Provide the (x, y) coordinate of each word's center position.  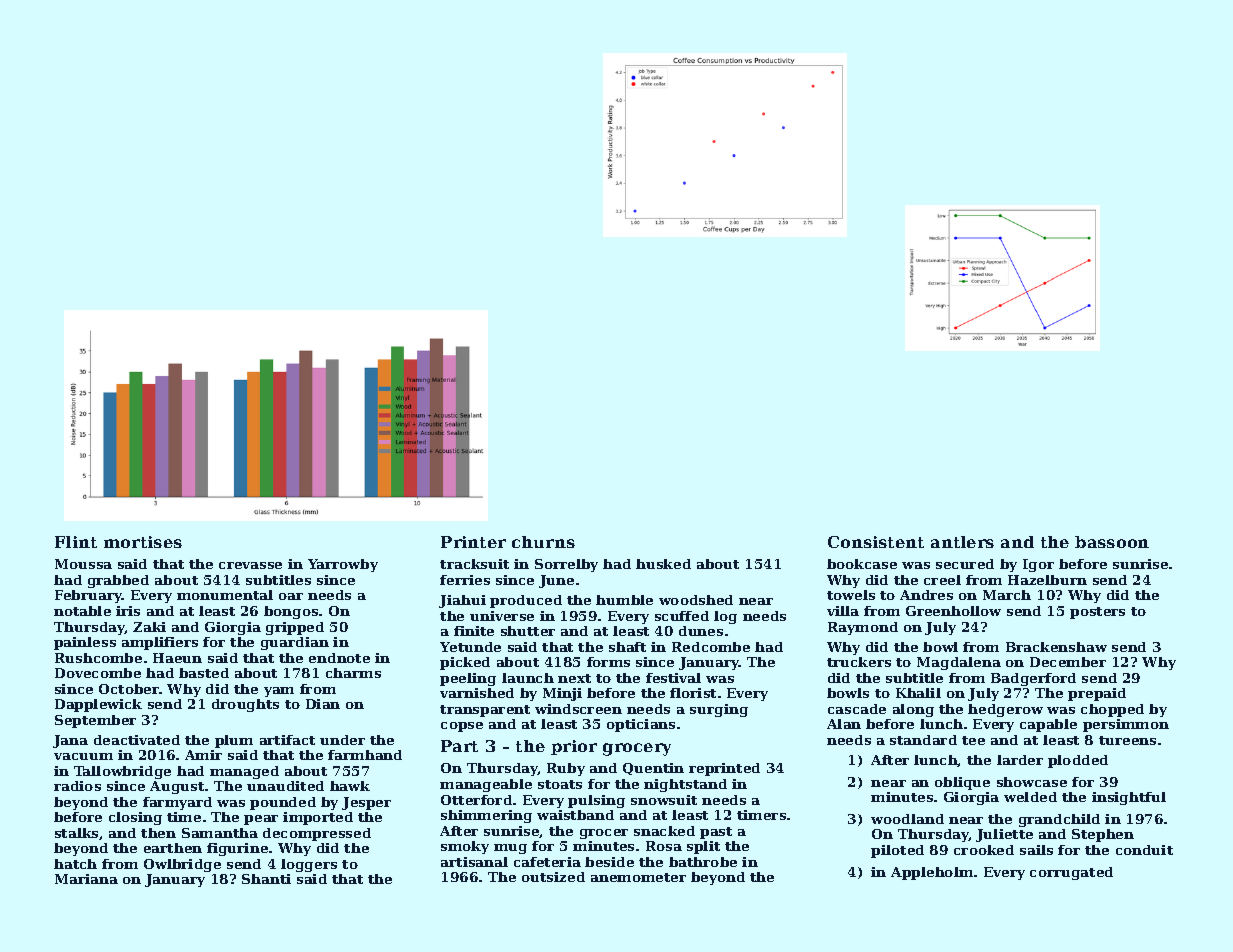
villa (843, 611)
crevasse (250, 565)
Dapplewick (98, 705)
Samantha (220, 833)
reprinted (724, 769)
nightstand (685, 785)
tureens (1127, 740)
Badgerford (1033, 679)
